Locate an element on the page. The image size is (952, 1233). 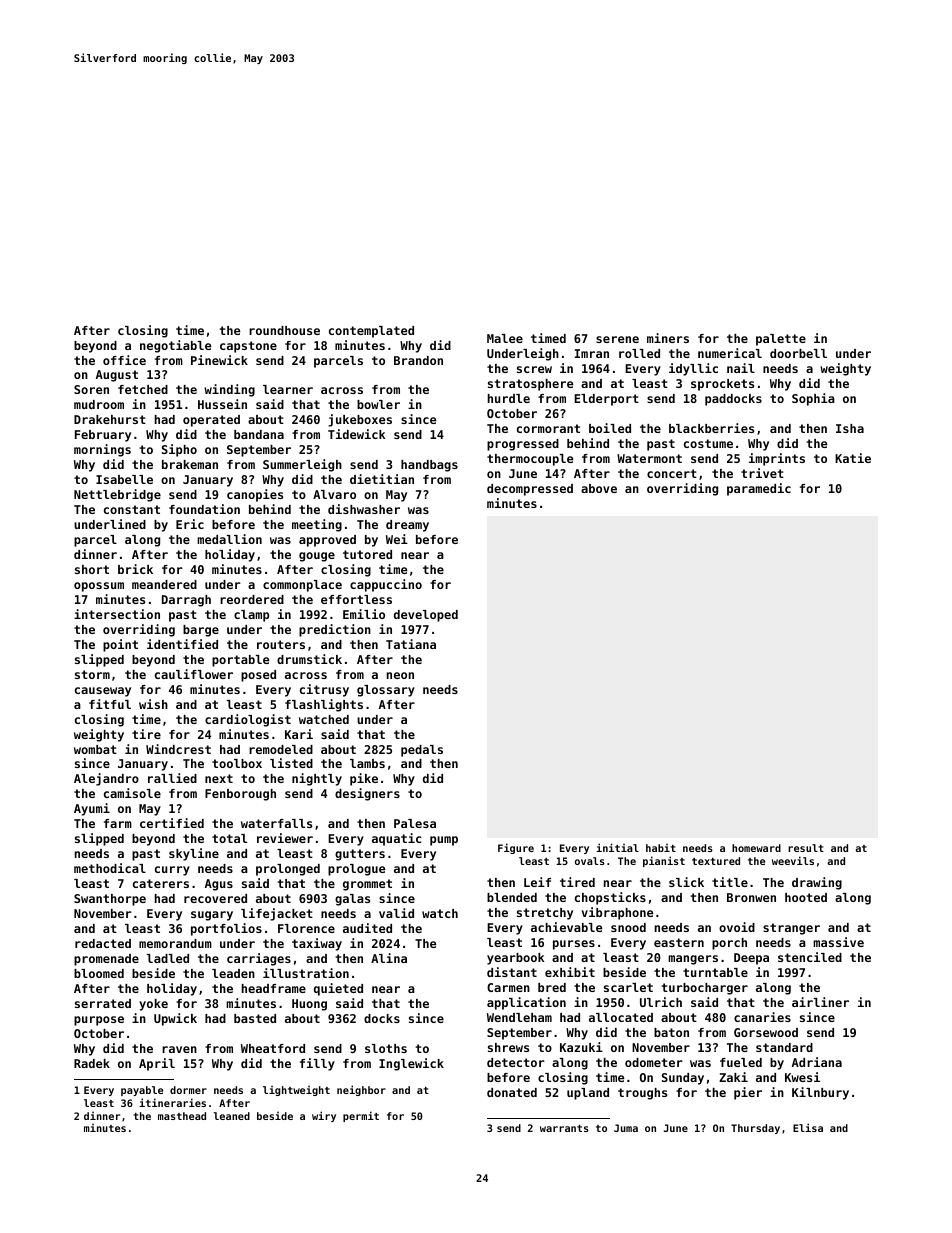
leaned is located at coordinates (232, 1116).
